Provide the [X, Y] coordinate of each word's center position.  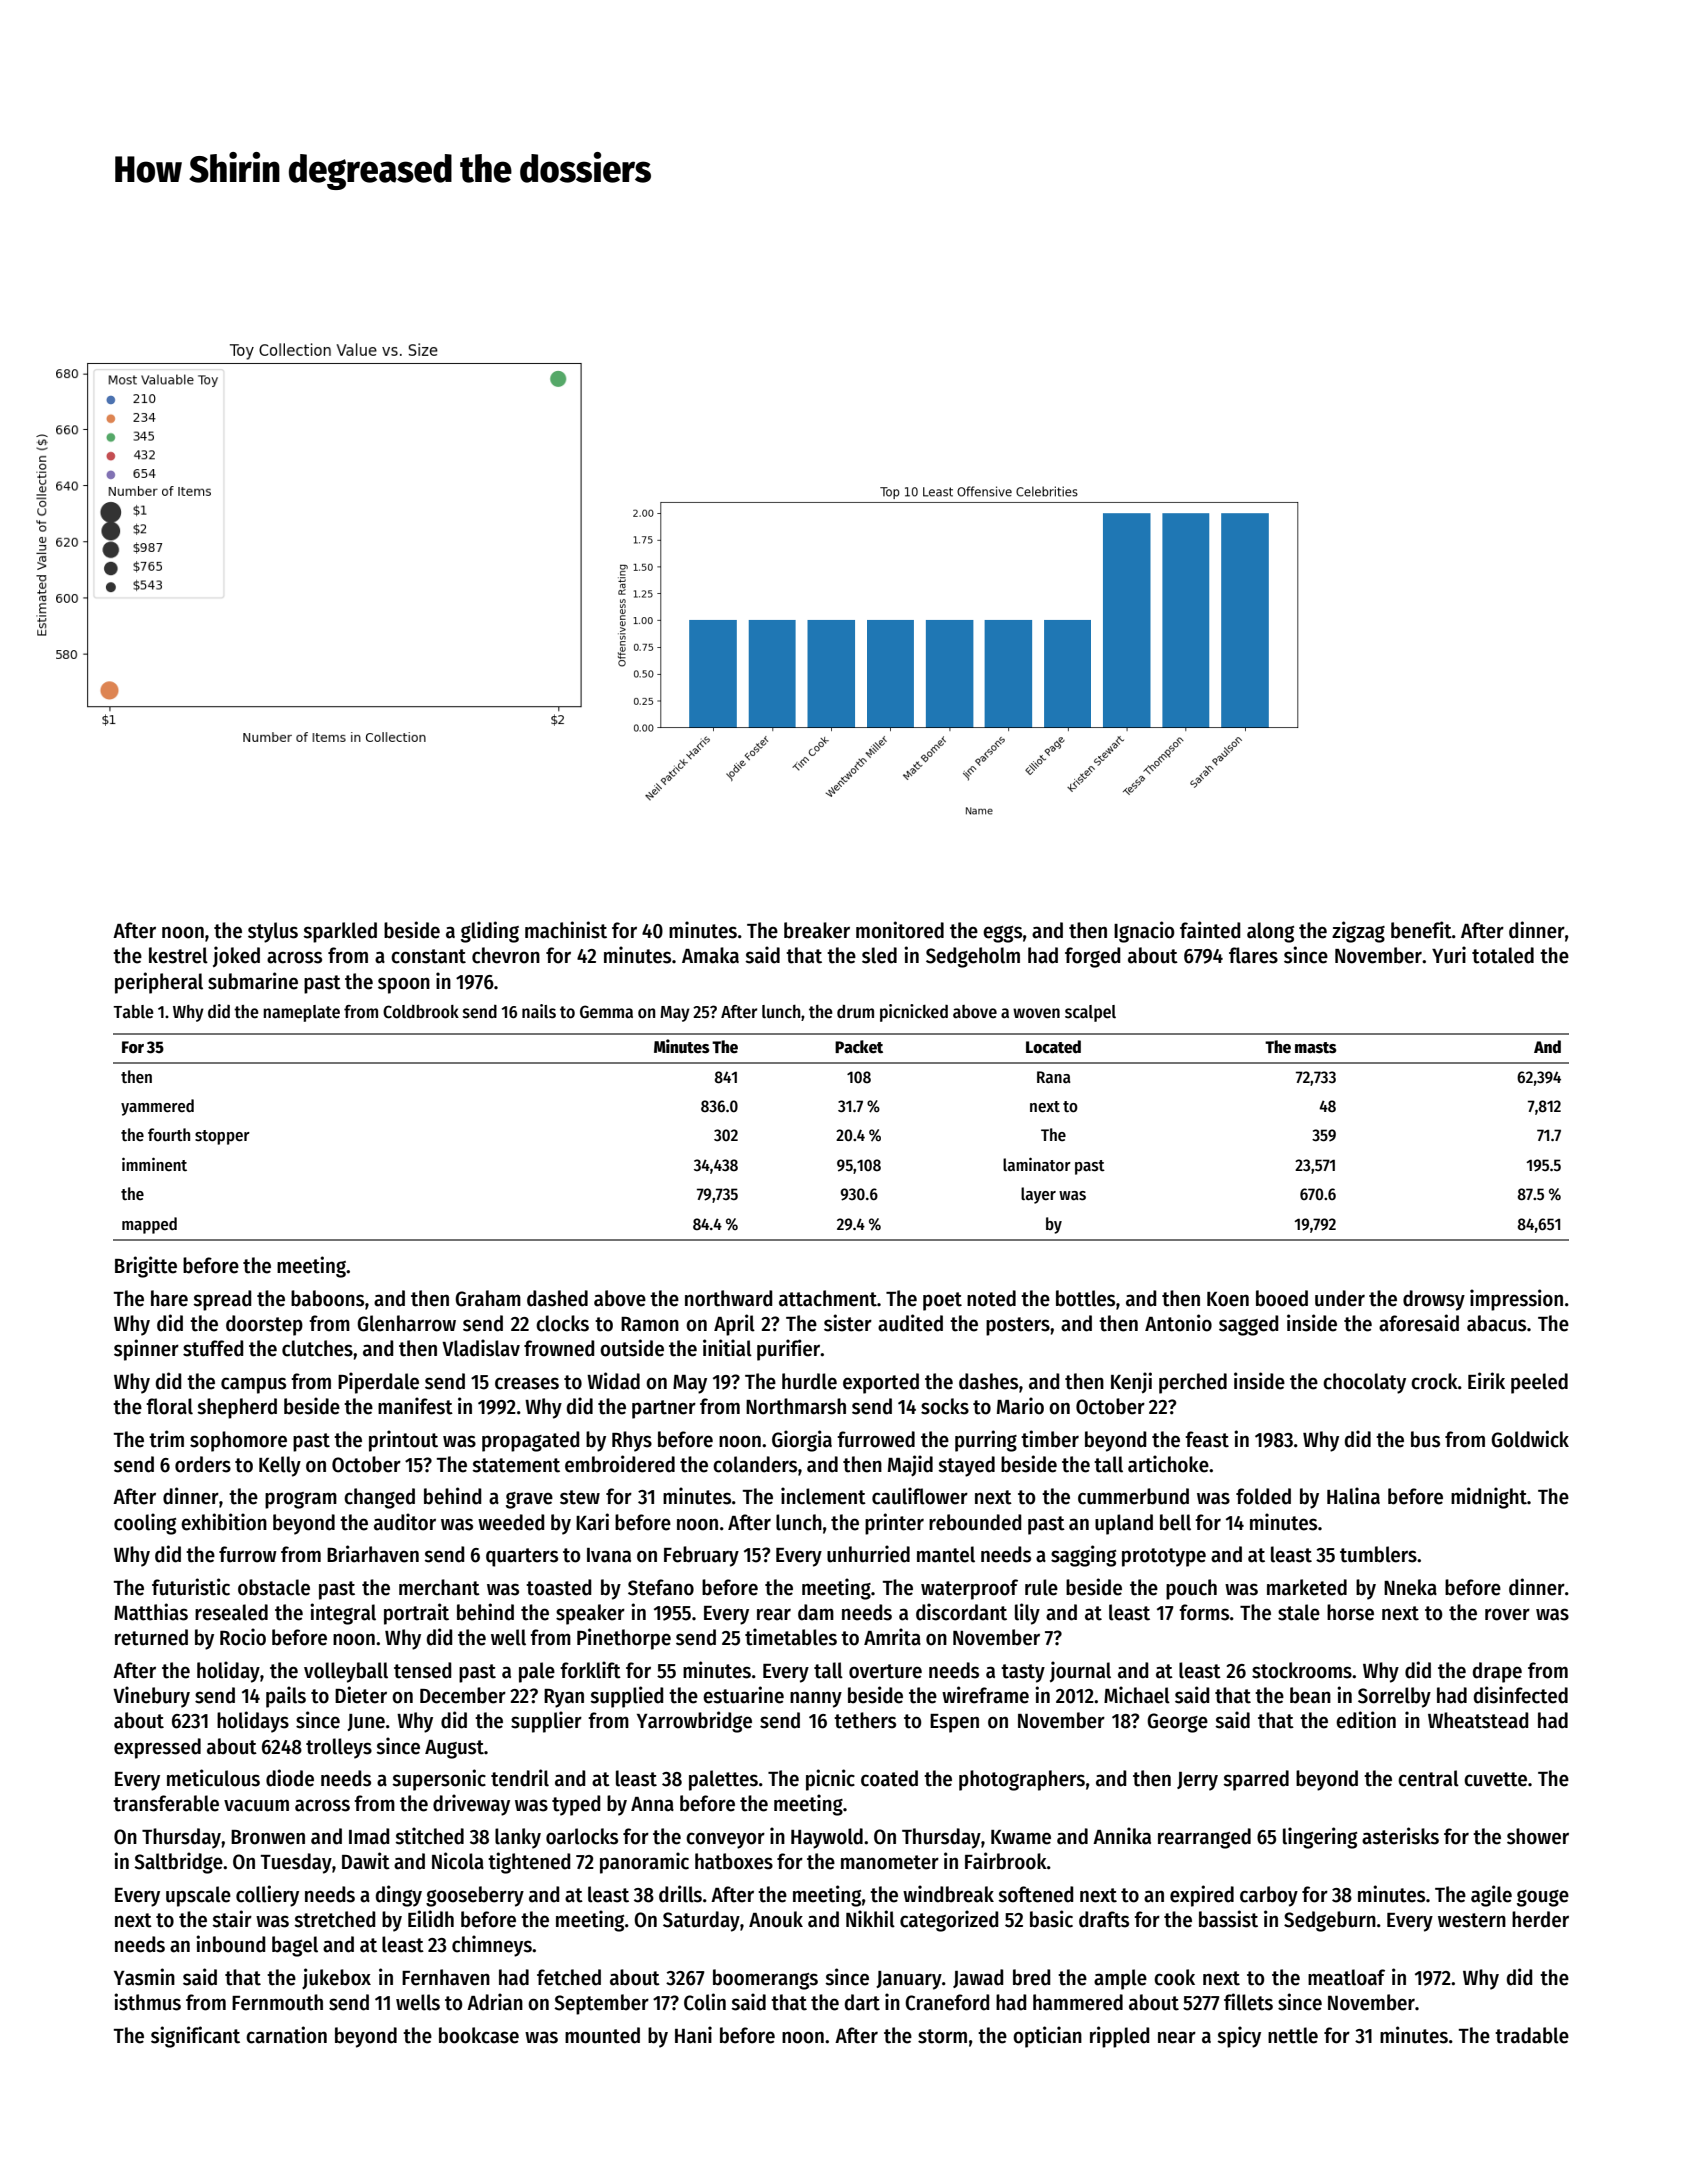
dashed [557, 1298]
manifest [415, 1406]
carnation [286, 2035]
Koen [1228, 1299]
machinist [566, 930]
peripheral [159, 983]
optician [1047, 2037]
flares [1253, 955]
